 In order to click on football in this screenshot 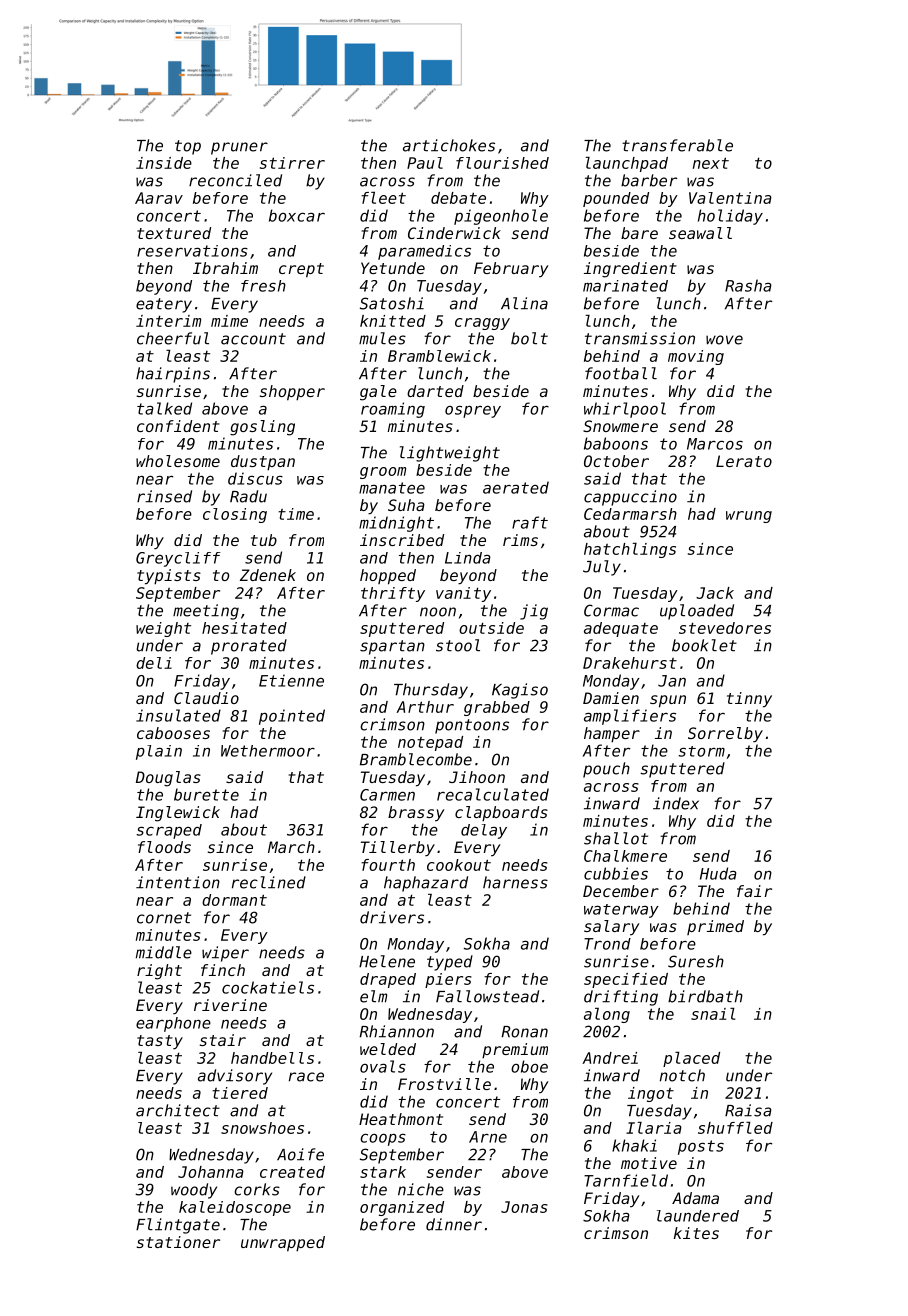, I will do `click(621, 373)`.
